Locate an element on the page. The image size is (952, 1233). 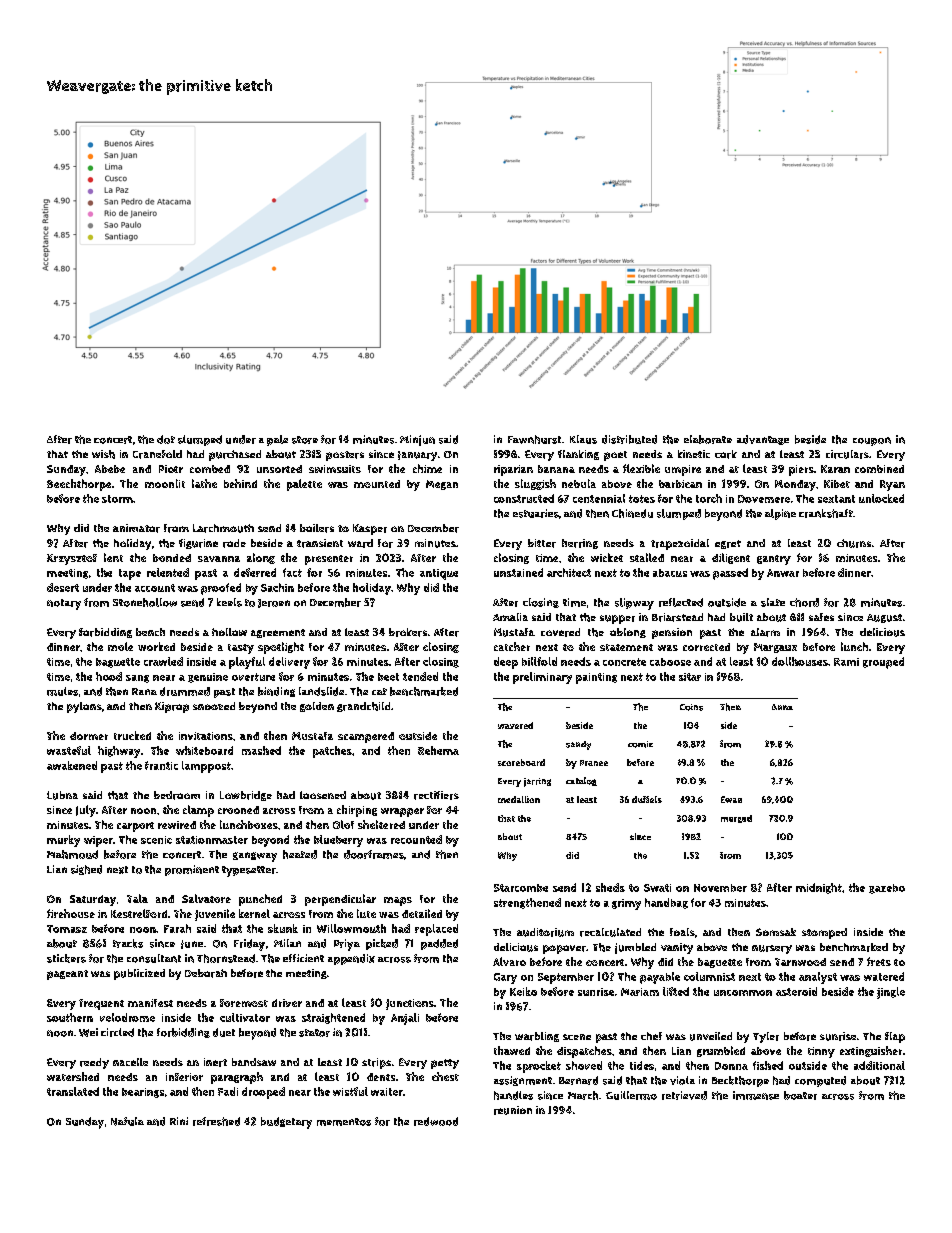
Minjun is located at coordinates (417, 440).
